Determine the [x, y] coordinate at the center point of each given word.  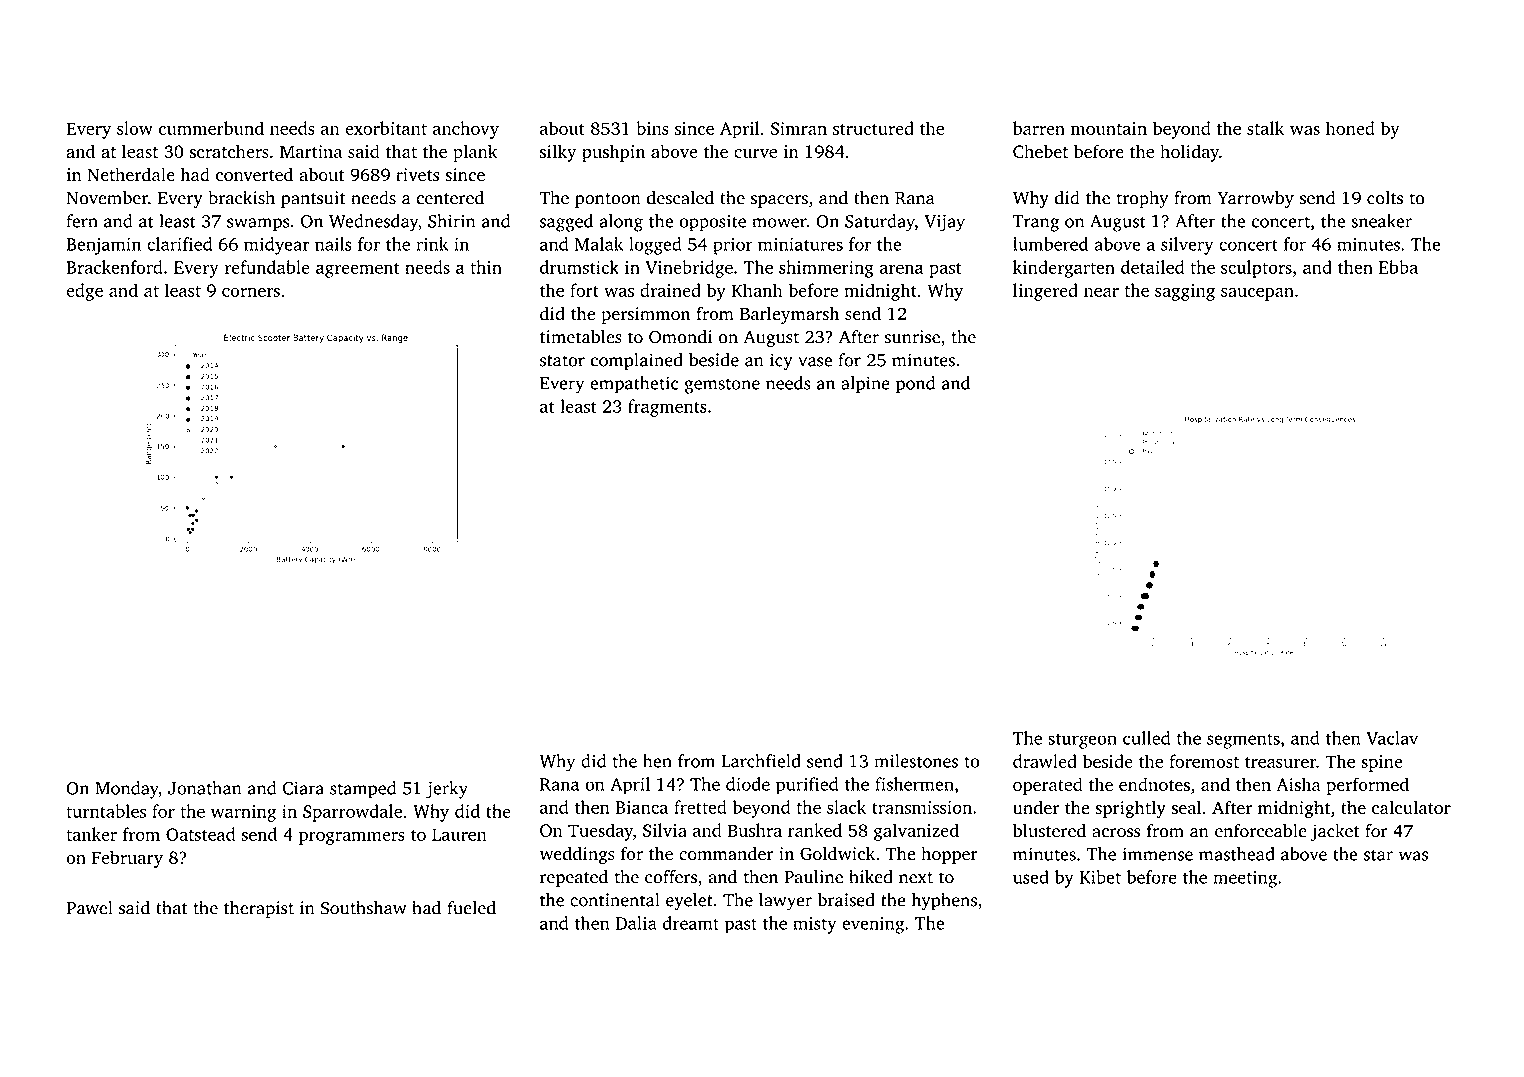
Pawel [89, 908]
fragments [667, 408]
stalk [1265, 128]
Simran [799, 128]
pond [915, 385]
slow [135, 128]
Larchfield [761, 761]
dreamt [691, 923]
